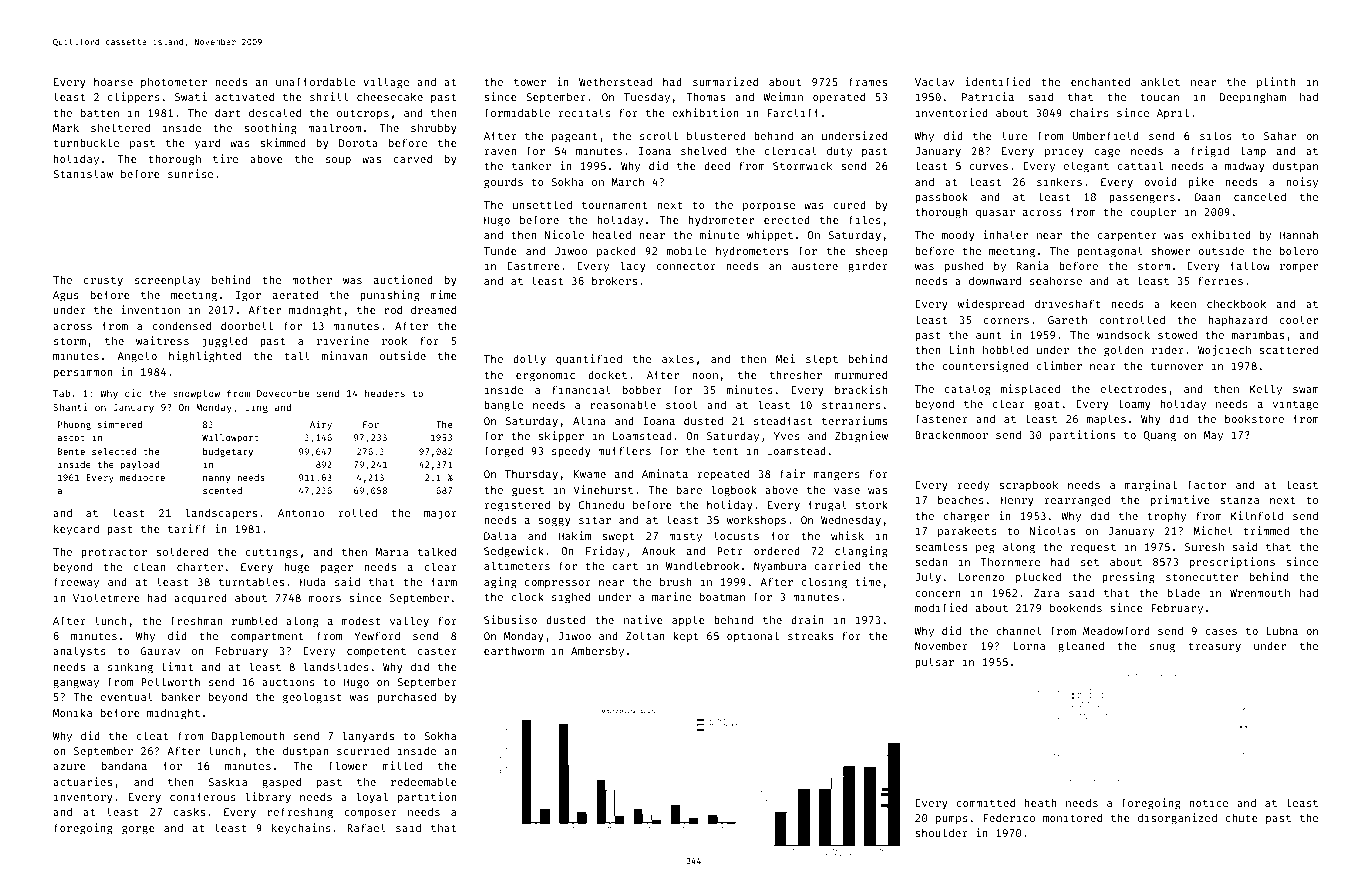 The width and height of the screenshot is (1372, 887). I want to click on Wetherstead, so click(615, 81).
